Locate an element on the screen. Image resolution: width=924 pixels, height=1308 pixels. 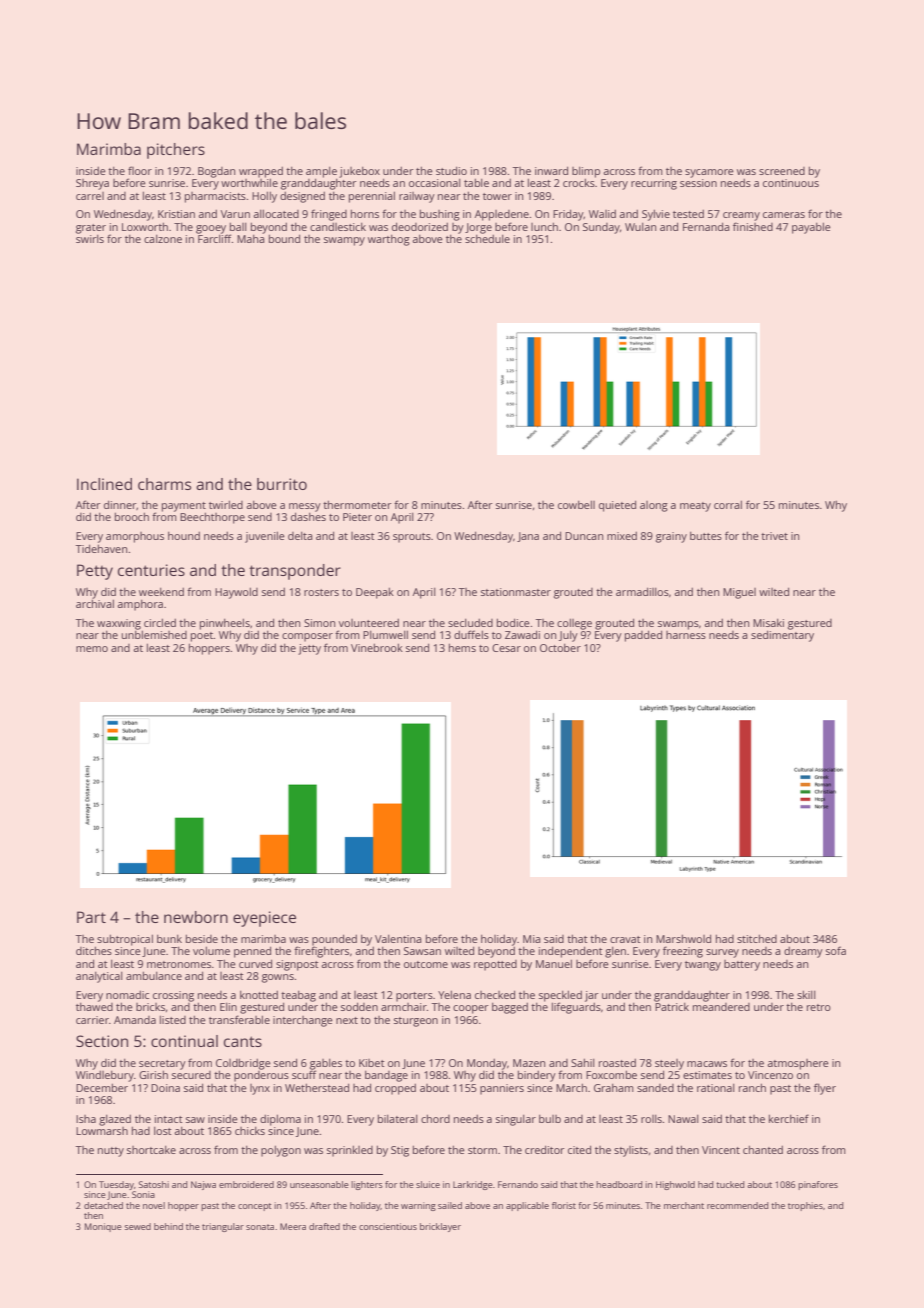
Vinebrook is located at coordinates (377, 648).
